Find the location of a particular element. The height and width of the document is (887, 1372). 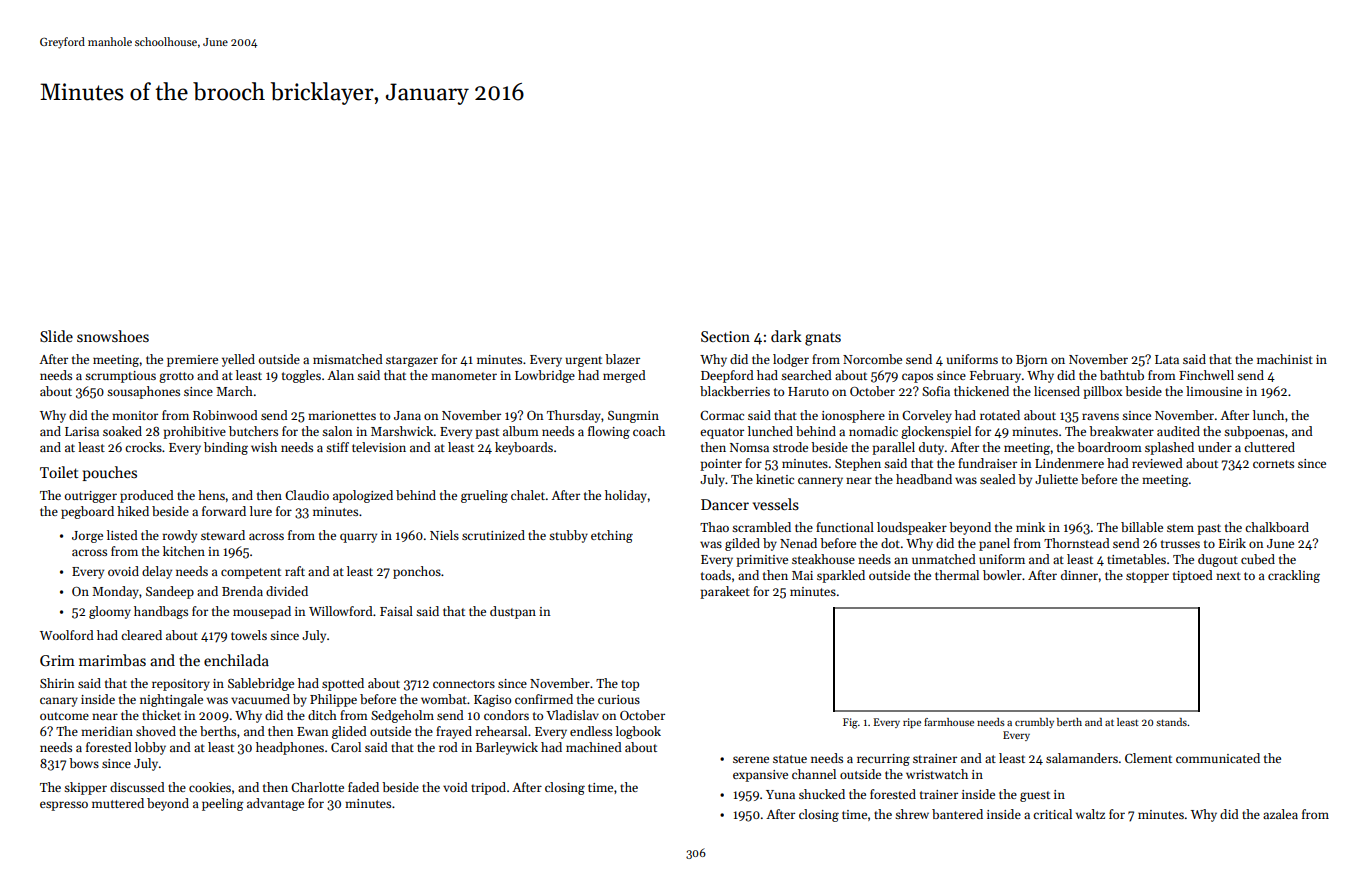

snowshoes is located at coordinates (113, 336).
